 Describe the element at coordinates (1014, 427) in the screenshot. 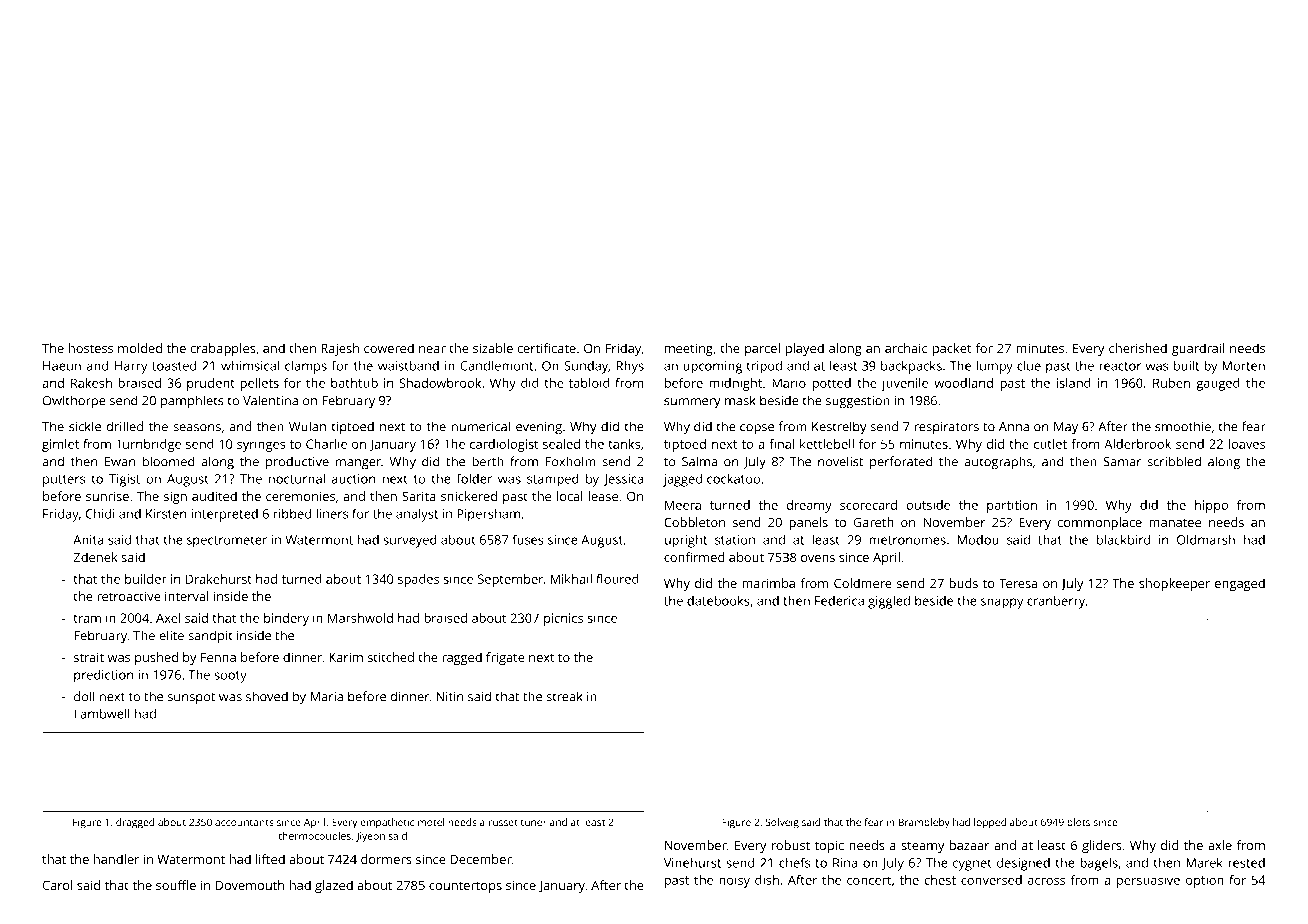

I see `Anna` at that location.
